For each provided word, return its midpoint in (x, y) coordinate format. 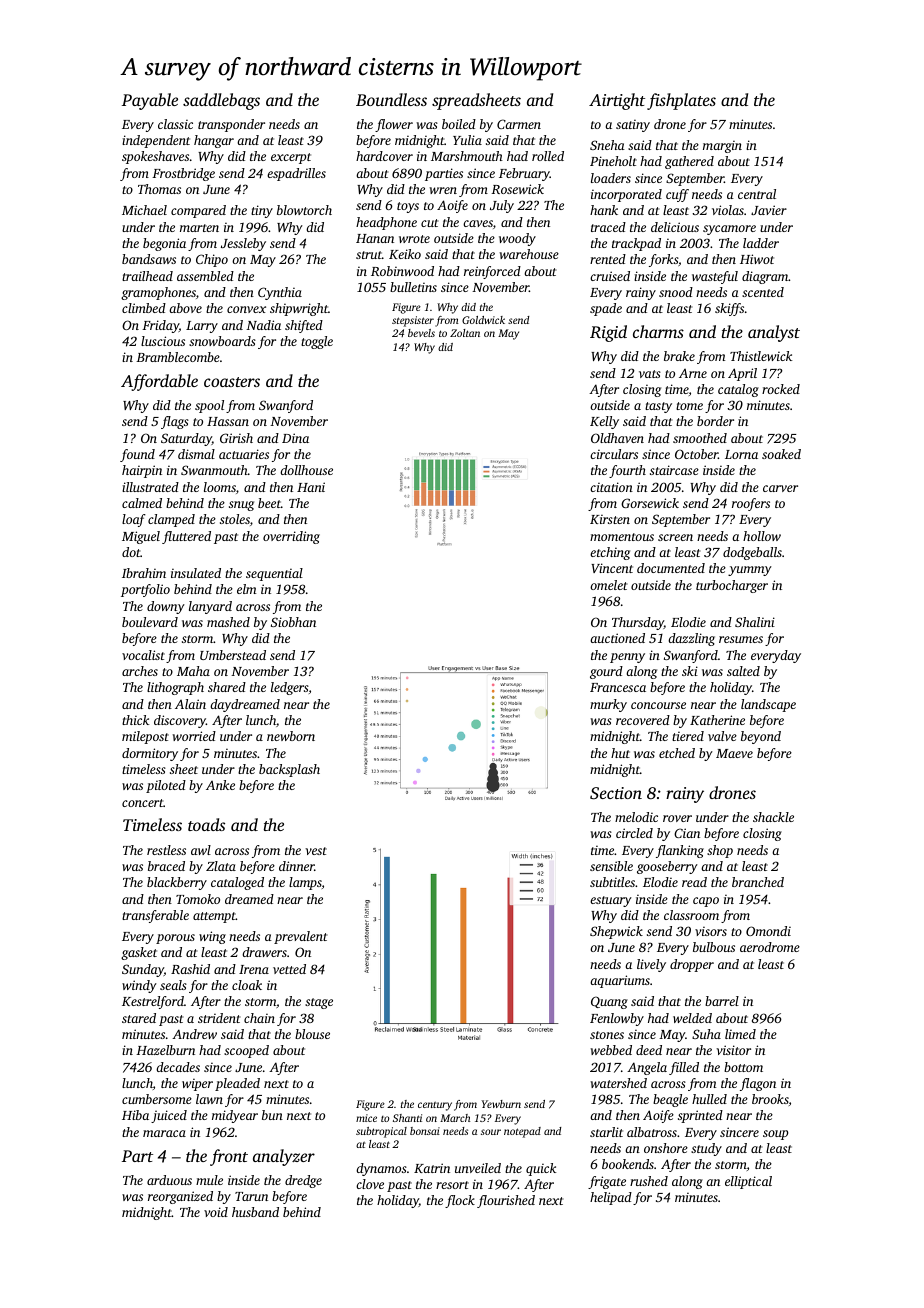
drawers (264, 952)
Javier (769, 210)
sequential (274, 574)
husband (255, 1212)
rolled (548, 156)
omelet (608, 585)
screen (675, 537)
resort (452, 1185)
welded (692, 1018)
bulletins (413, 287)
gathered (689, 162)
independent (156, 141)
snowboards (222, 341)
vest (316, 851)
